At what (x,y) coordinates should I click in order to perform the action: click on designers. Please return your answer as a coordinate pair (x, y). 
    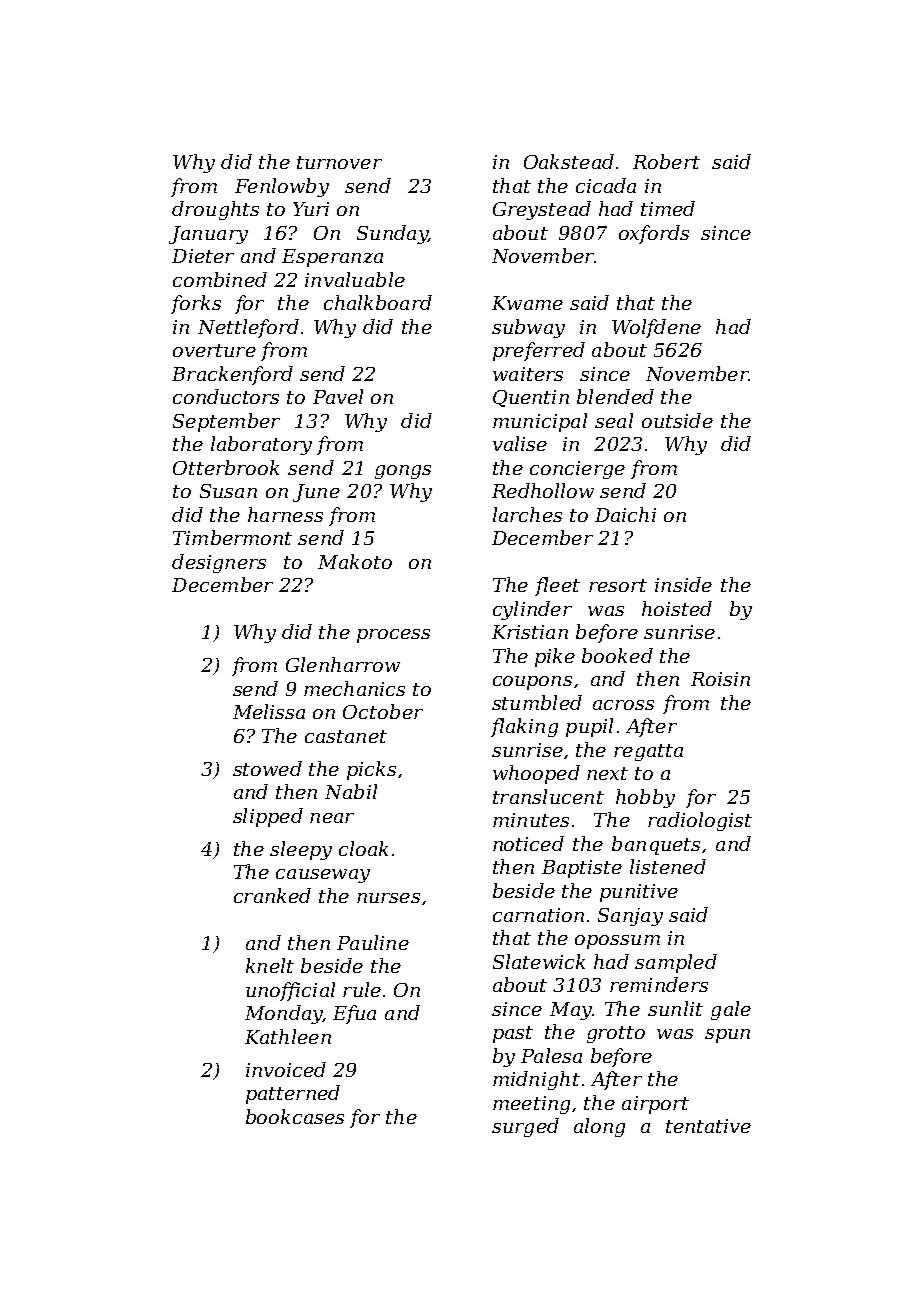
    Looking at the image, I should click on (219, 563).
